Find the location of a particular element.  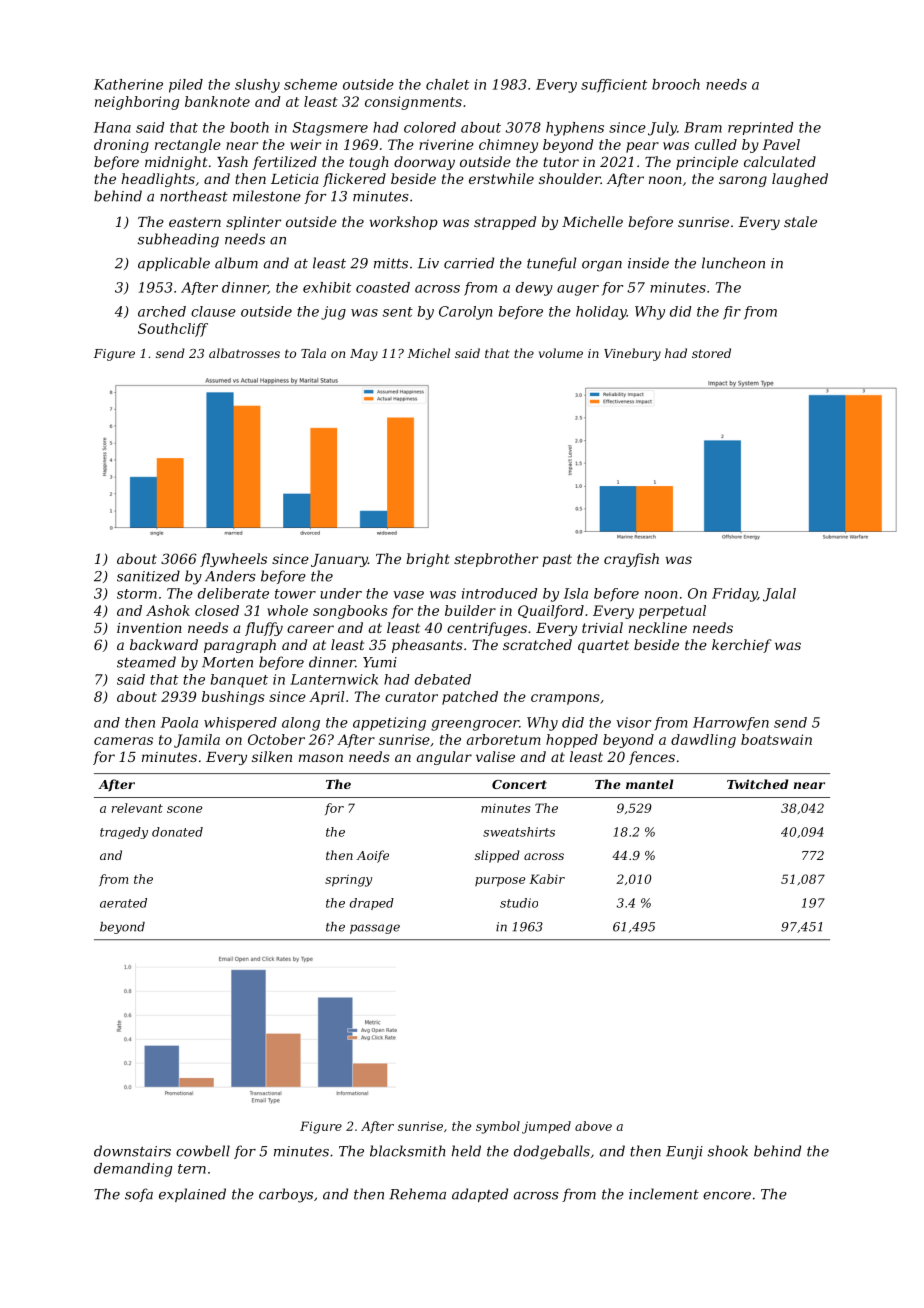

sanitized is located at coordinates (148, 576).
